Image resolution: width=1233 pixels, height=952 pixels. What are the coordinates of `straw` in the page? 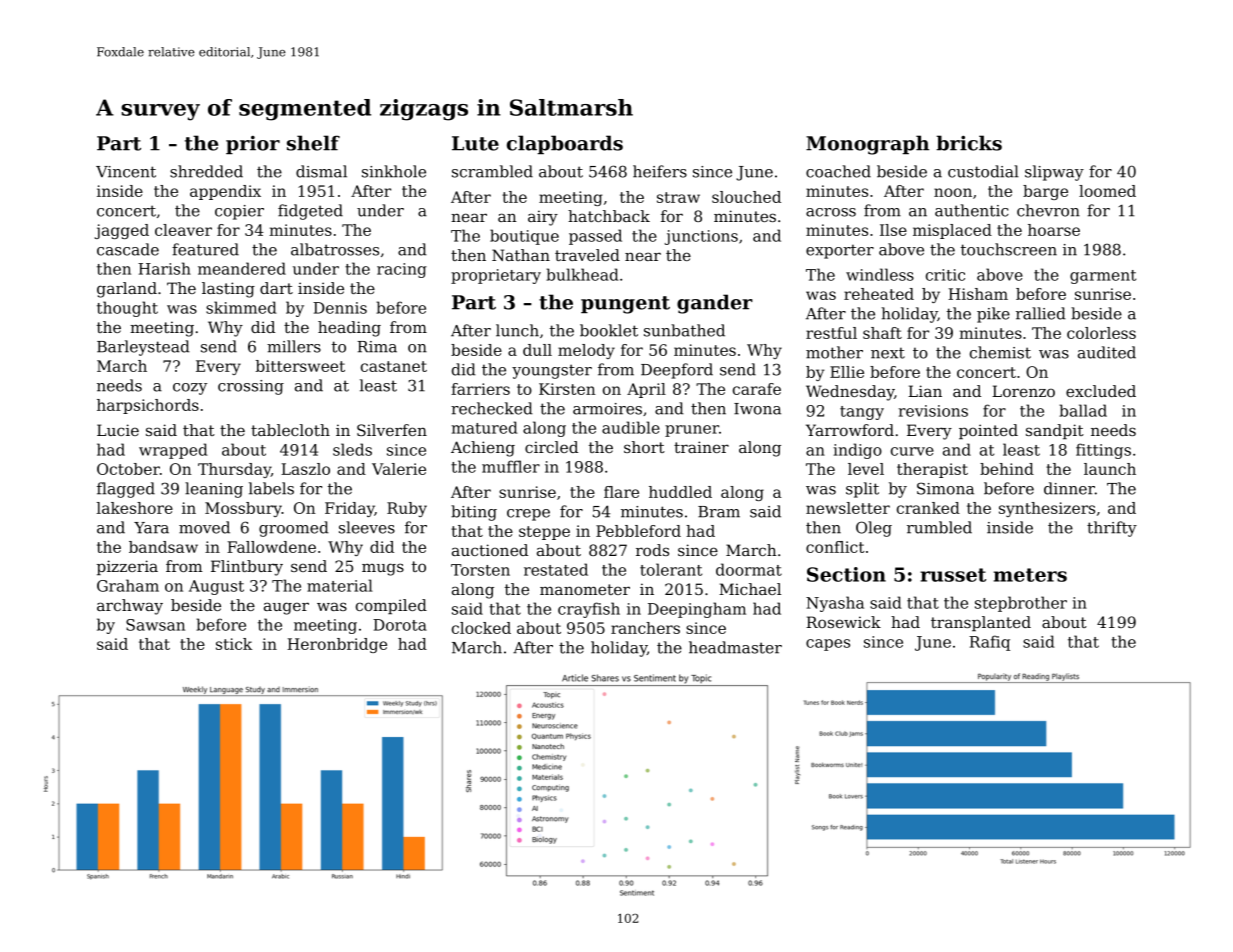 It's located at (678, 197).
